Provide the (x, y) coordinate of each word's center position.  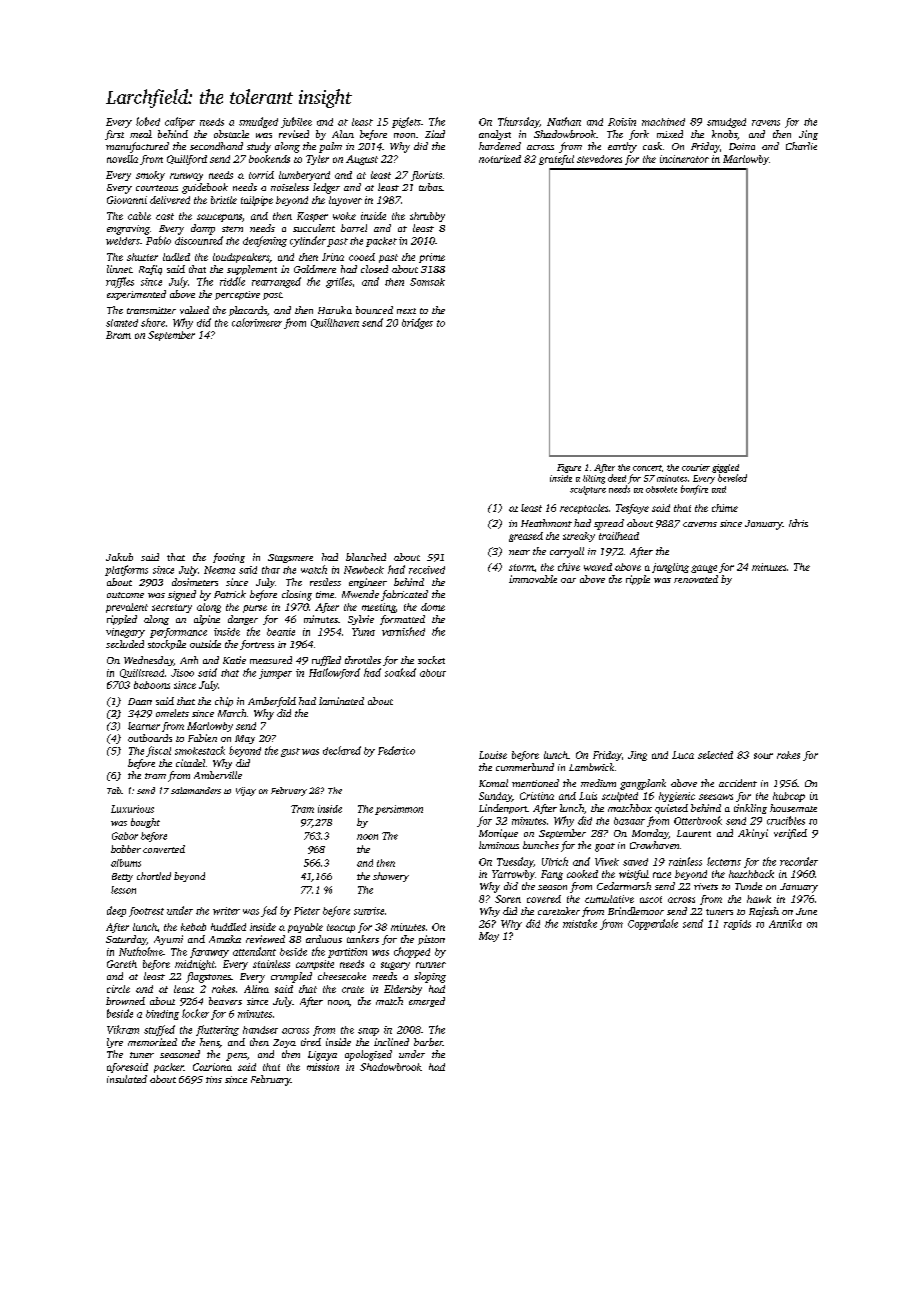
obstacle (231, 134)
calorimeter (257, 322)
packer (169, 1068)
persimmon (399, 810)
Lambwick (591, 767)
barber (428, 1042)
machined (663, 122)
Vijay (246, 791)
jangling (670, 568)
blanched (366, 557)
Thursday (518, 122)
